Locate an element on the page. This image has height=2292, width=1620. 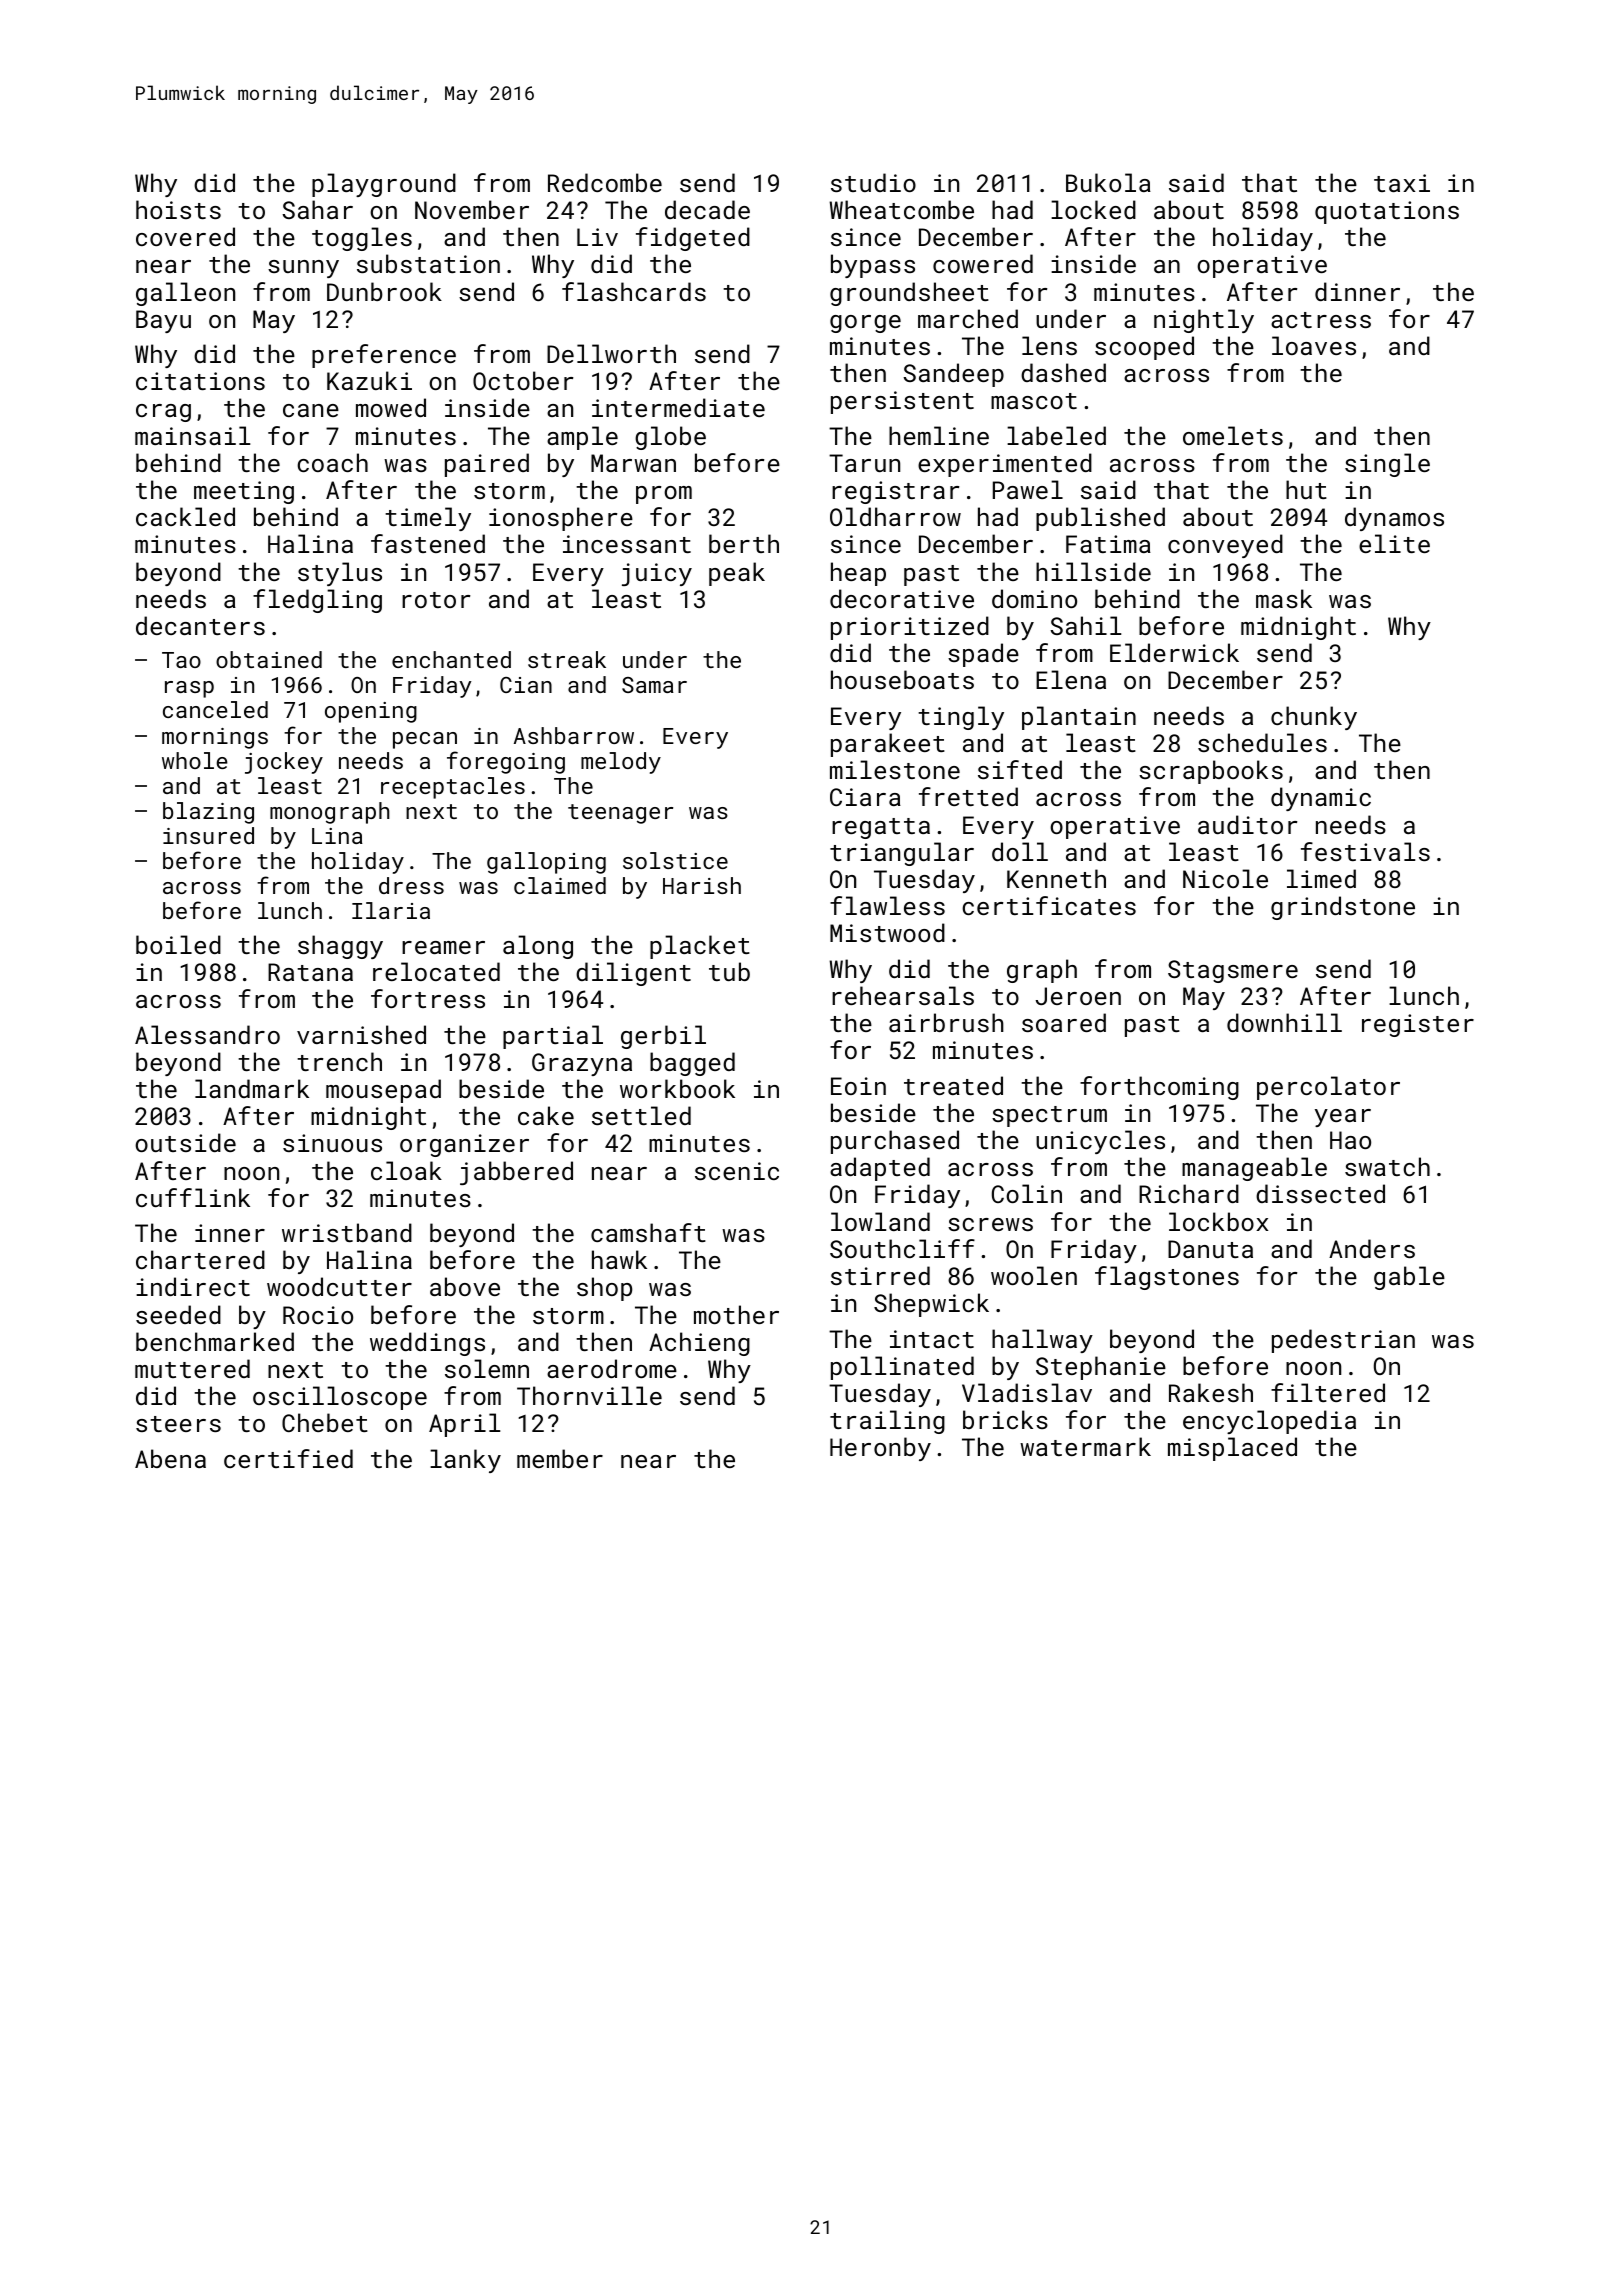
hoists is located at coordinates (178, 209).
